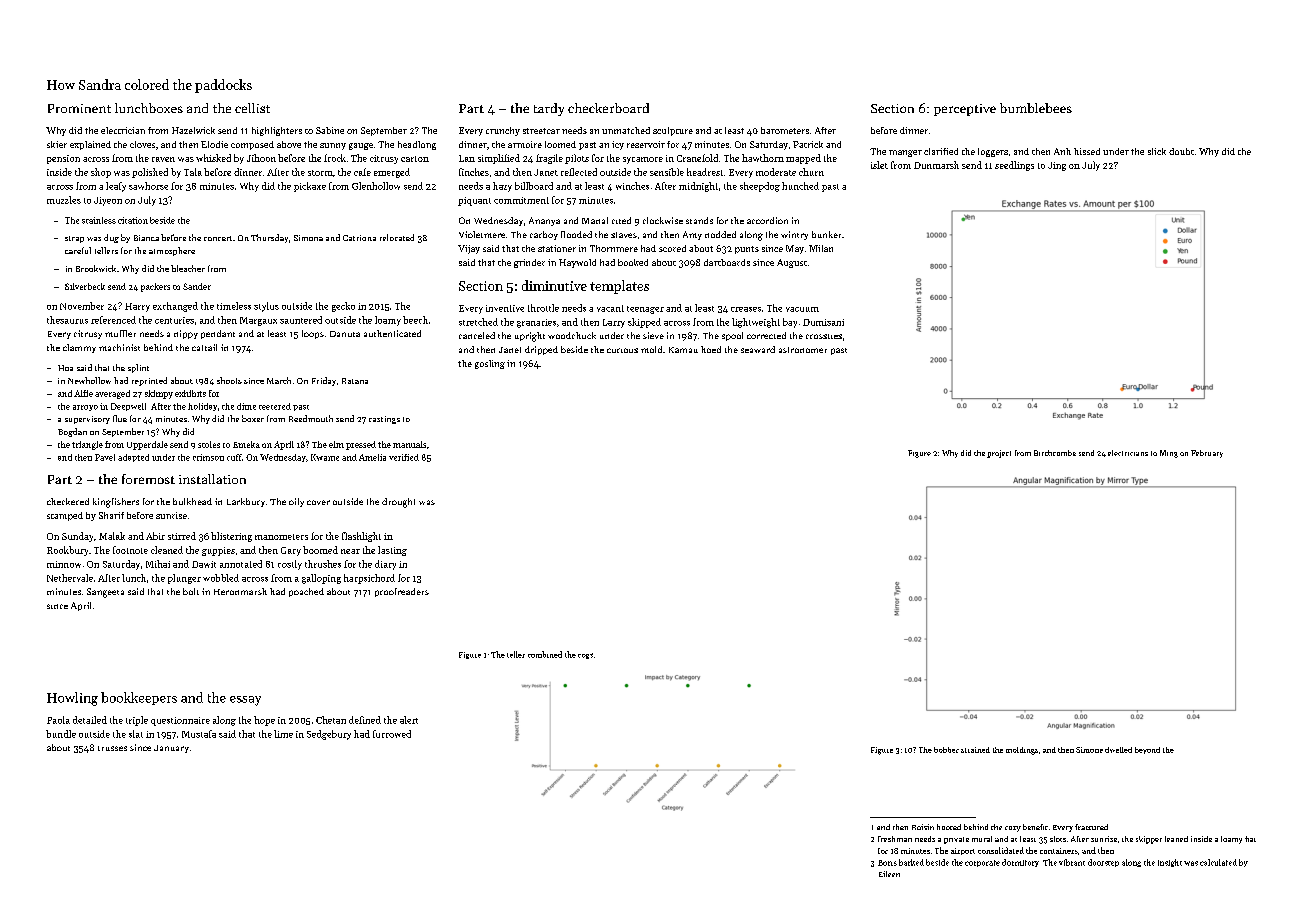  I want to click on calculated, so click(1218, 862).
